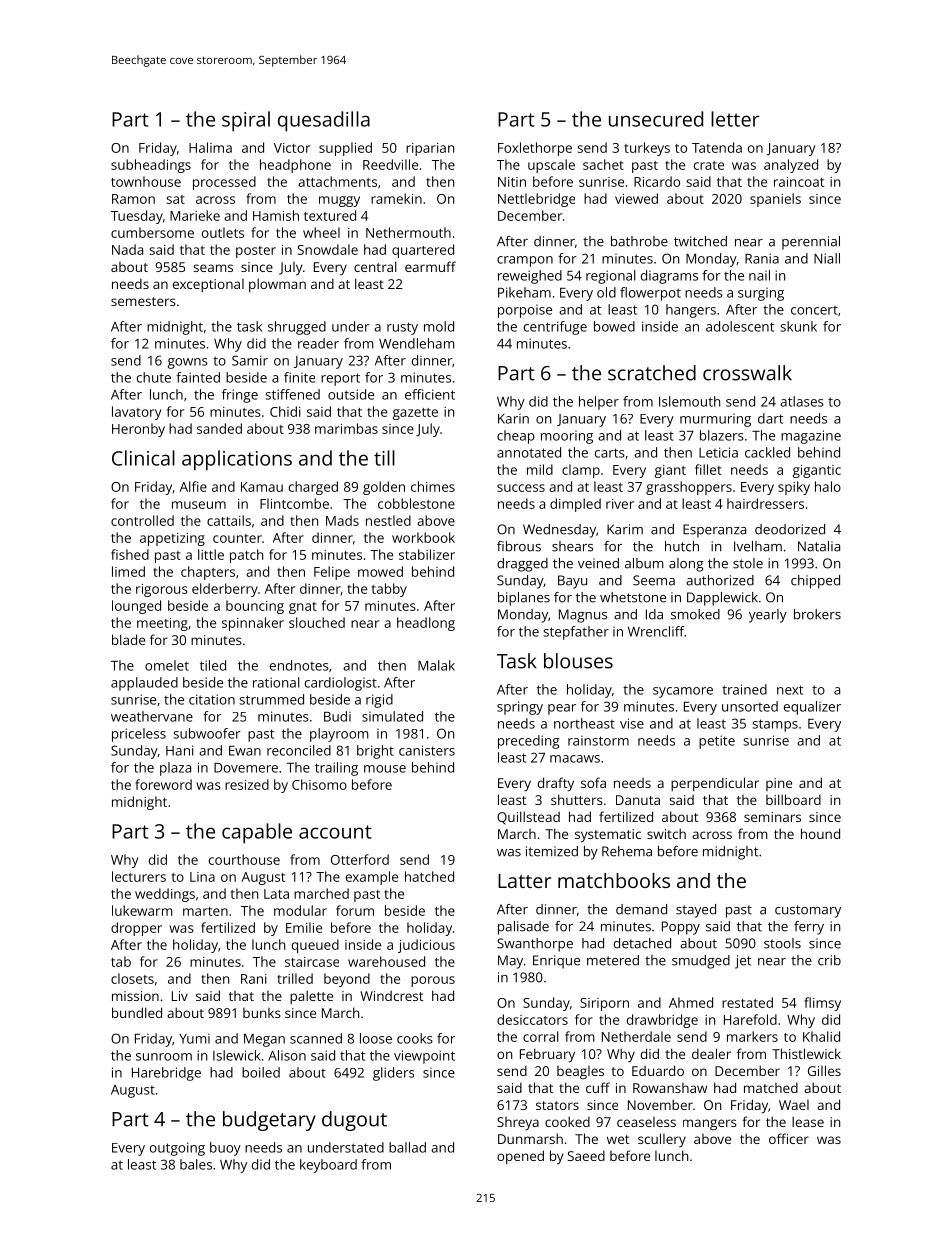  I want to click on central, so click(375, 266).
